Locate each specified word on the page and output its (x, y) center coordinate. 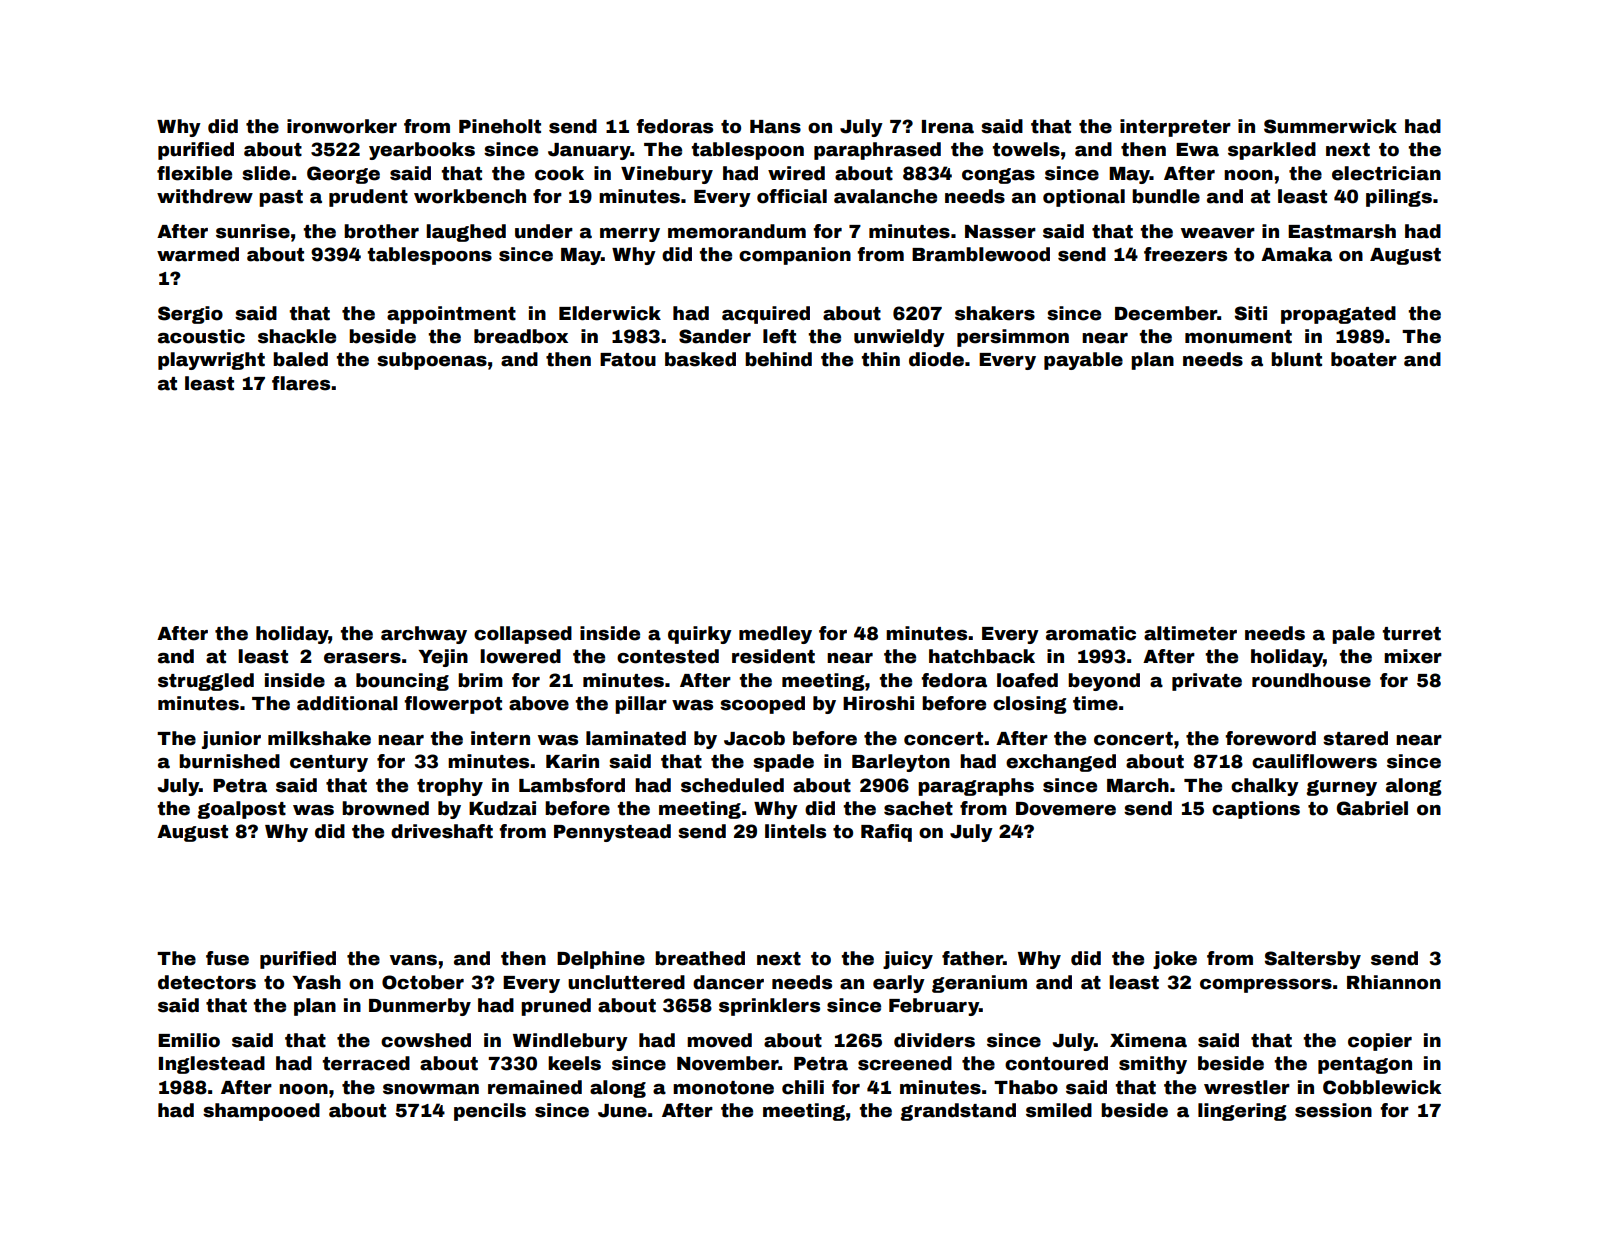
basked (700, 359)
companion (795, 256)
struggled (206, 682)
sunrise (253, 231)
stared (1355, 738)
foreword (1270, 738)
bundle (1166, 196)
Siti (1251, 313)
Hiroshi (878, 703)
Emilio (189, 1040)
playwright (211, 361)
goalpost (241, 810)
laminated (636, 738)
